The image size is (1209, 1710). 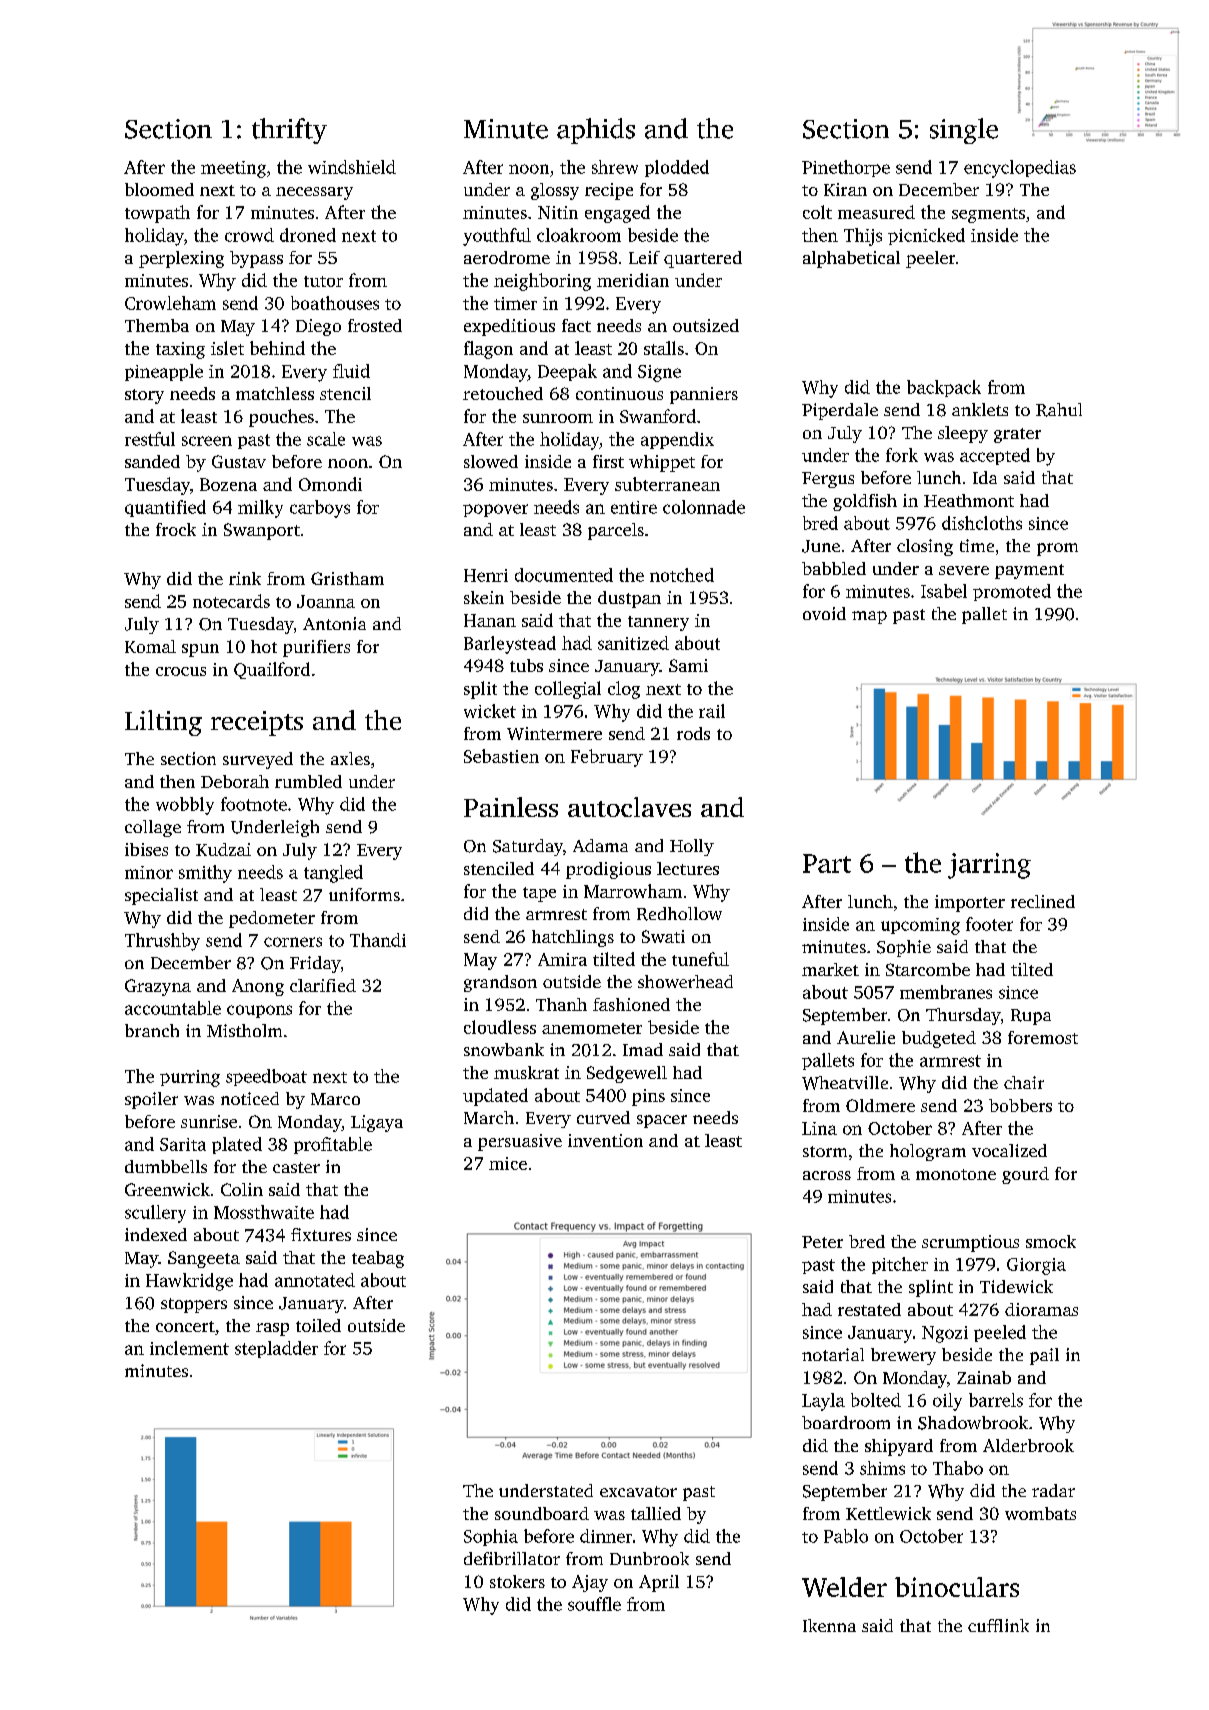 What do you see at coordinates (944, 591) in the document?
I see `Isabel` at bounding box center [944, 591].
